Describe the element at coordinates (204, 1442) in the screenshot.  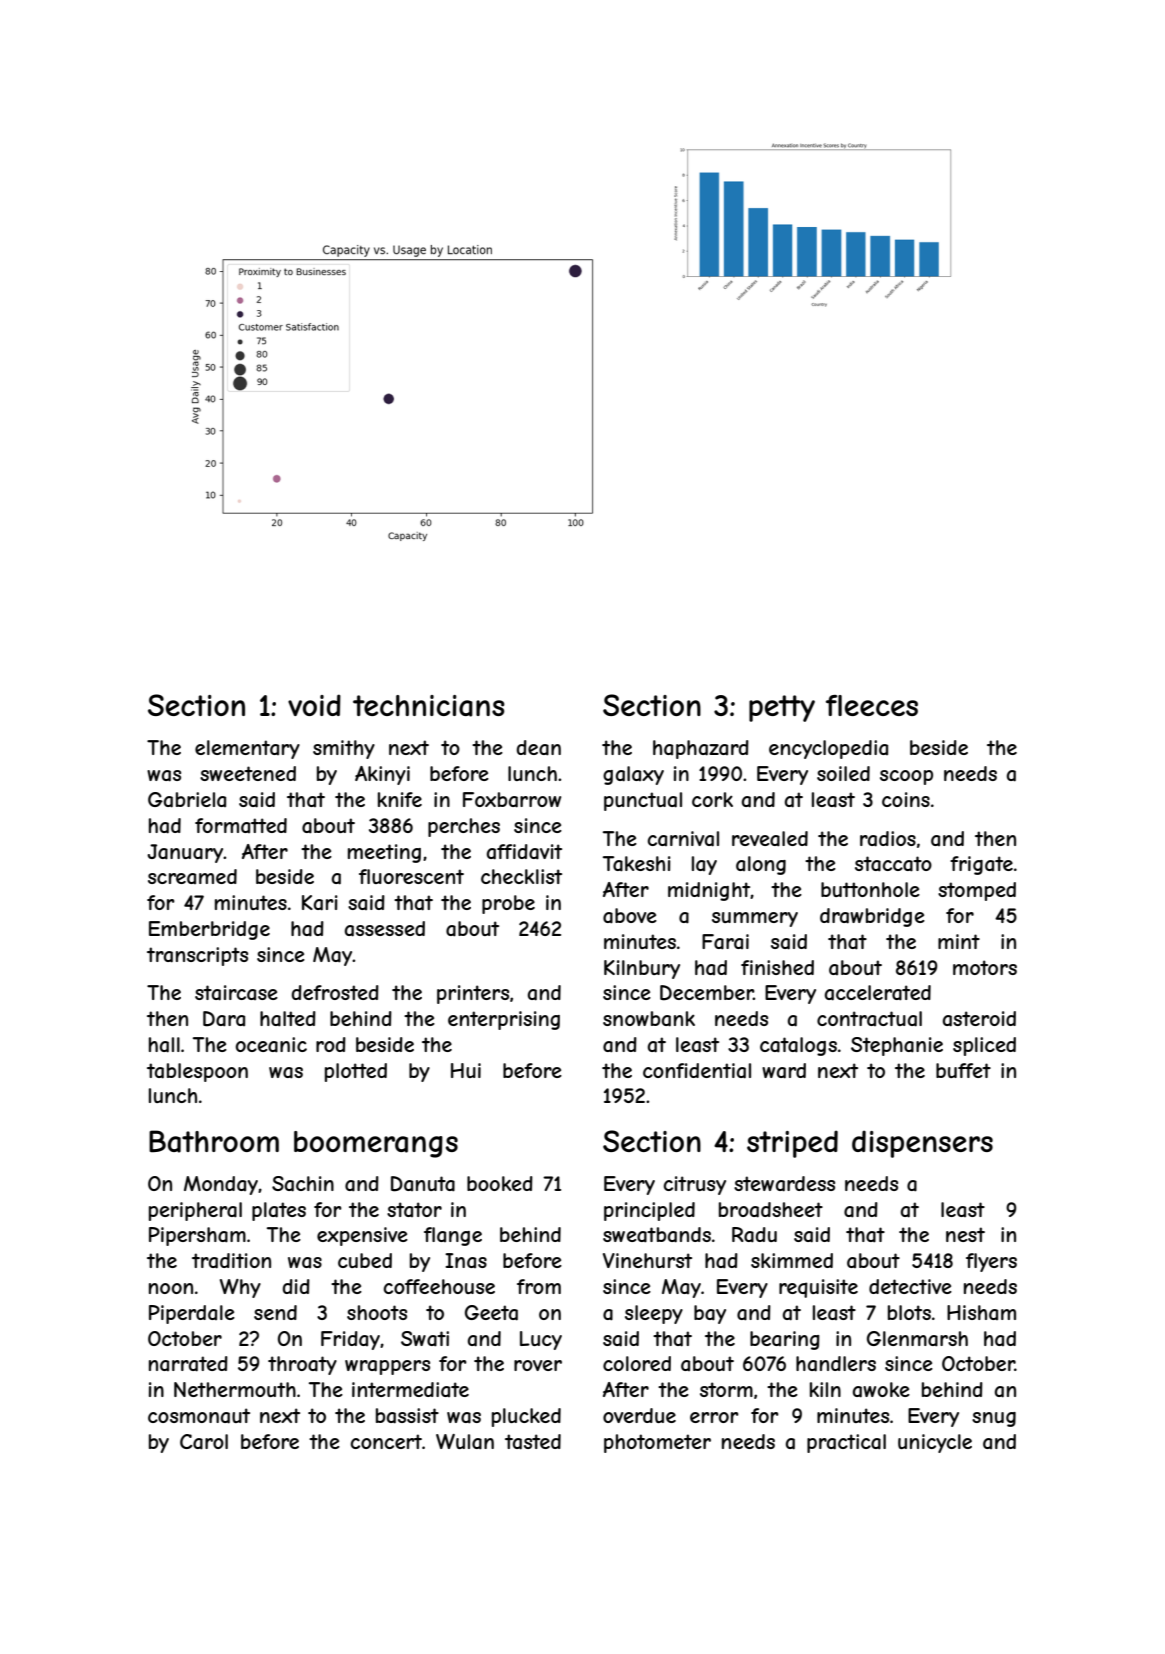
I see `Carol` at that location.
